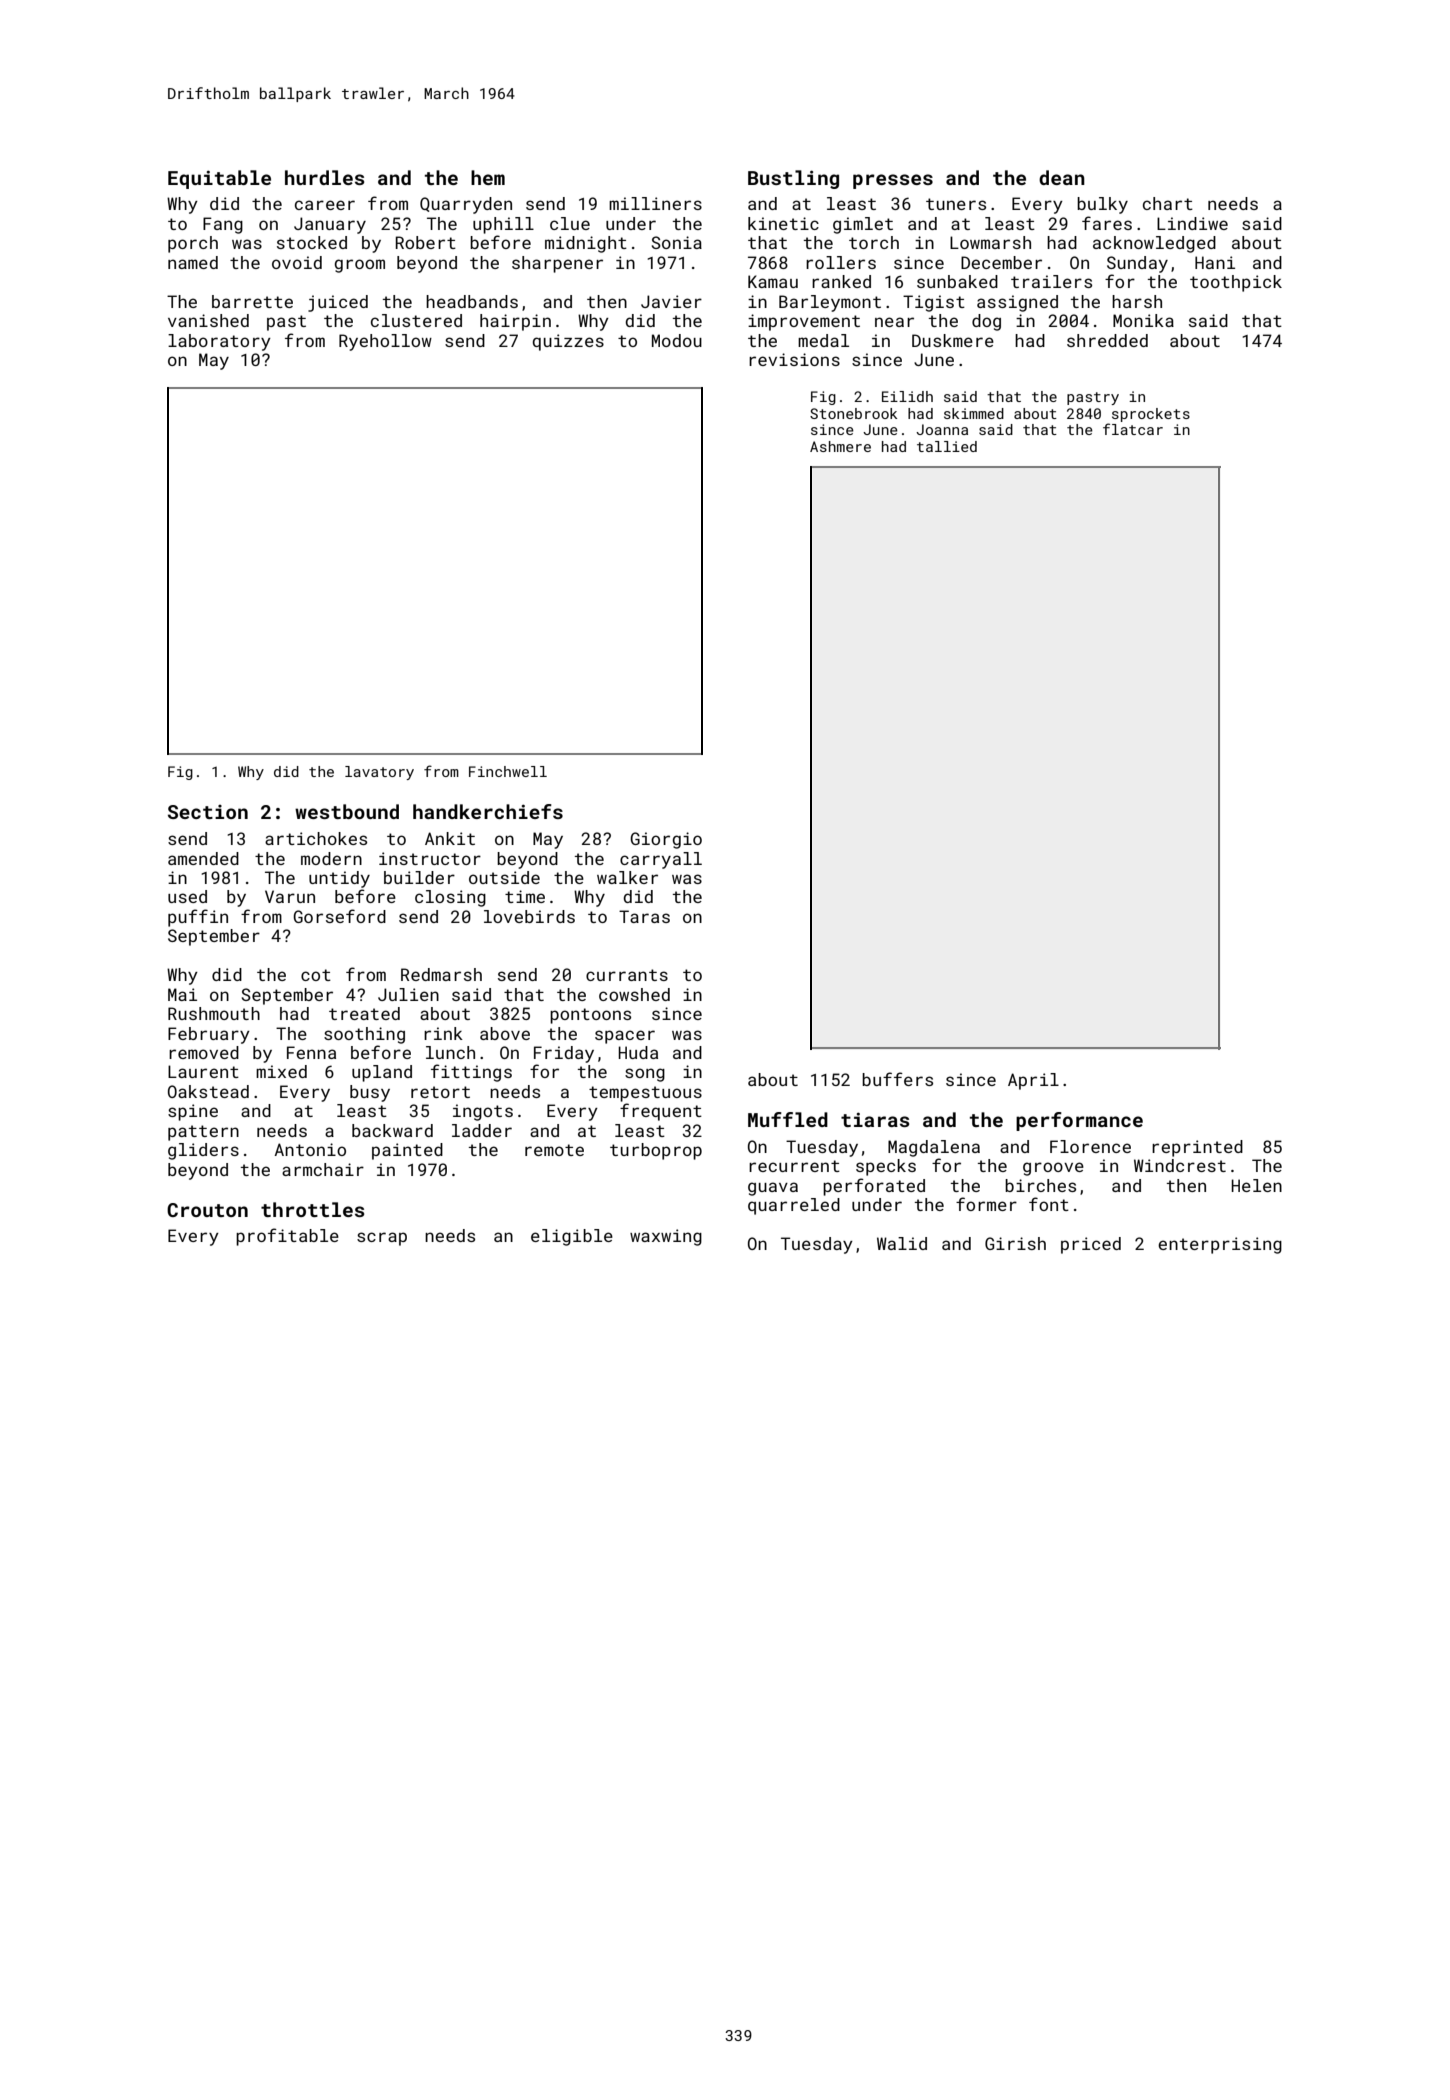 This screenshot has height=2100, width=1450. What do you see at coordinates (661, 860) in the screenshot?
I see `carryall` at bounding box center [661, 860].
